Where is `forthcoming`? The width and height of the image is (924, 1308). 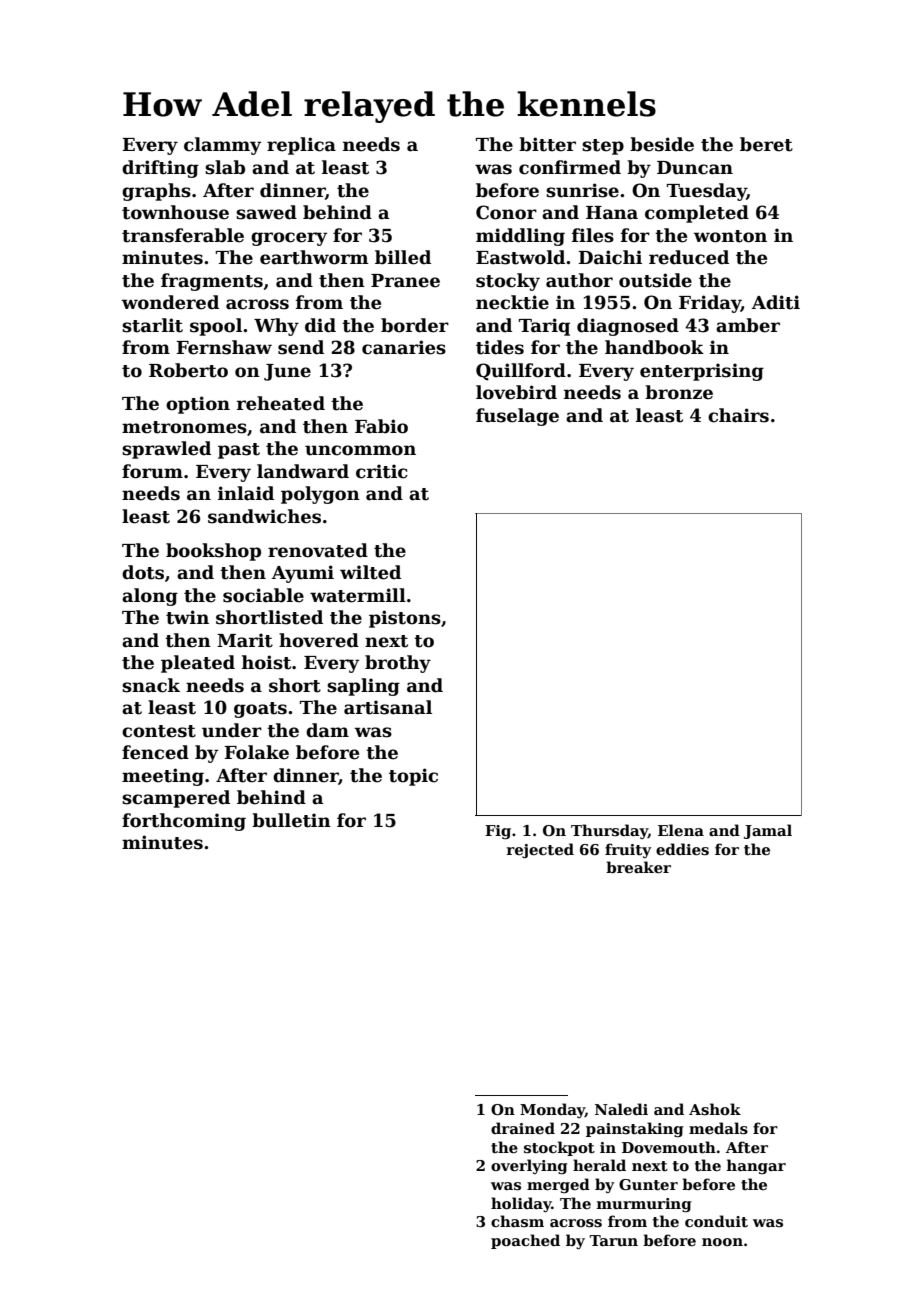
forthcoming is located at coordinates (184, 822).
